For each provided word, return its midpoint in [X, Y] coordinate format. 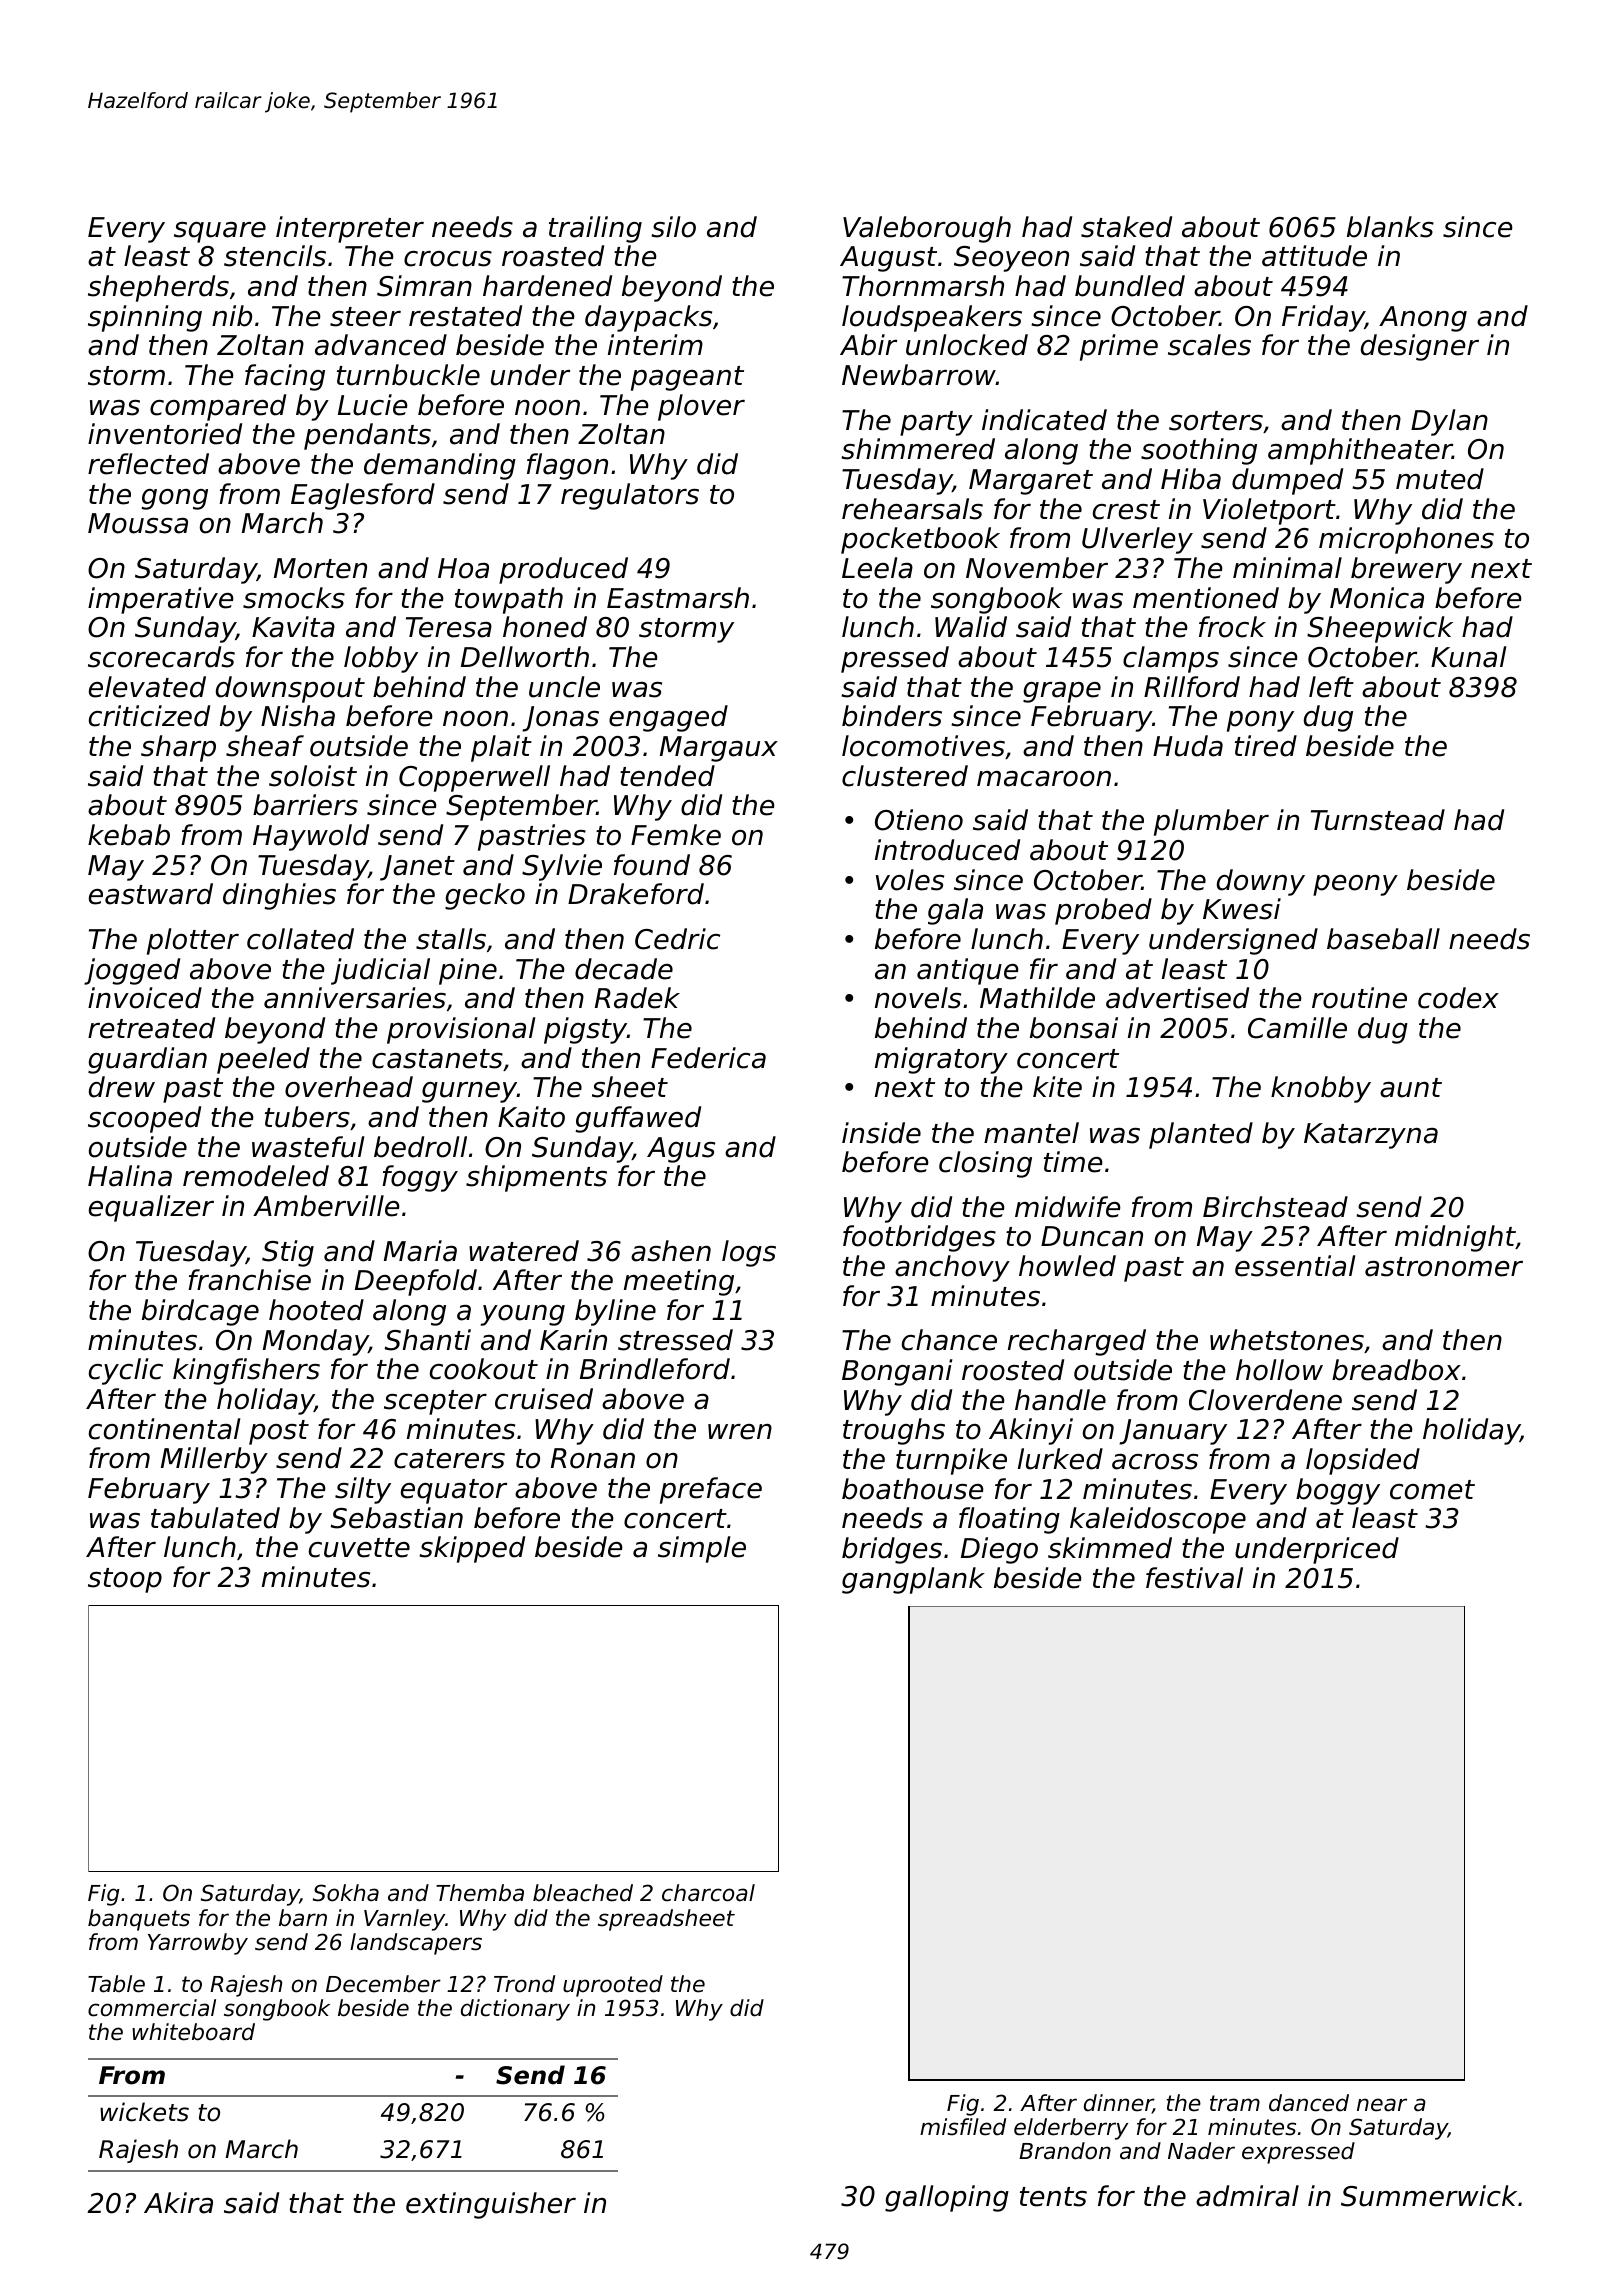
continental [165, 1429]
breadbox [1396, 1370]
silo [673, 227]
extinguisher [491, 2205]
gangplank [913, 1580]
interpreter [350, 229]
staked [1126, 227]
